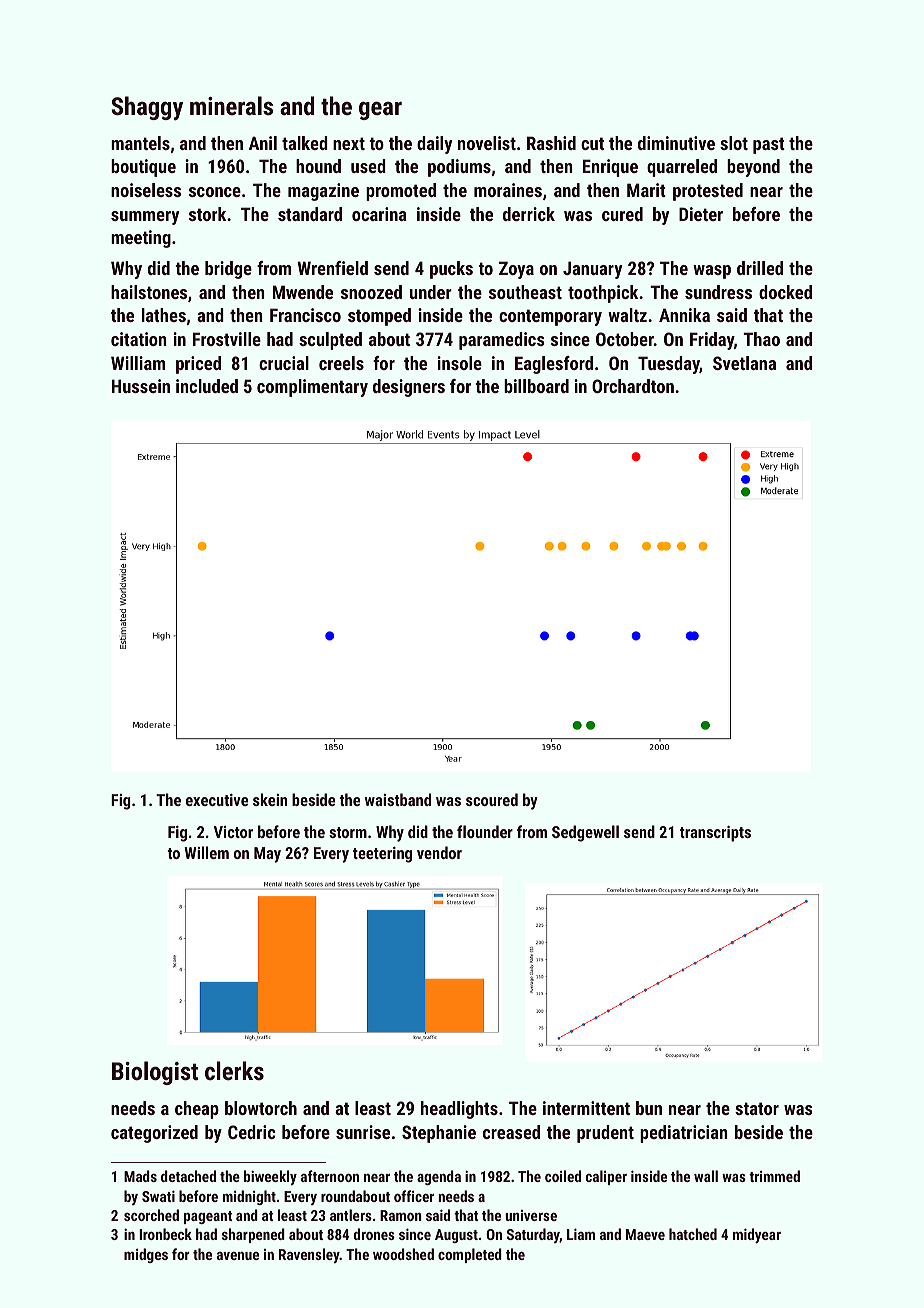  I want to click on minerals, so click(231, 105).
